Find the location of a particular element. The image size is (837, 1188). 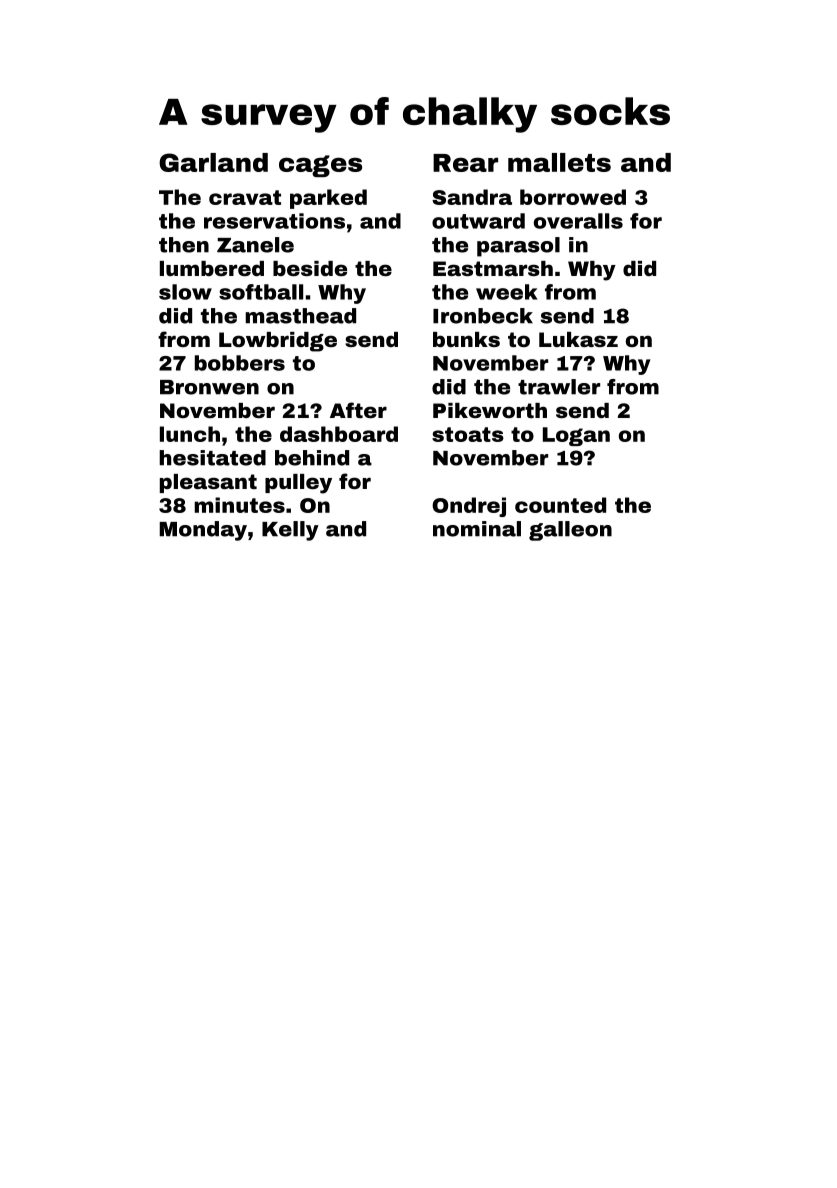

Lukasz is located at coordinates (578, 339).
